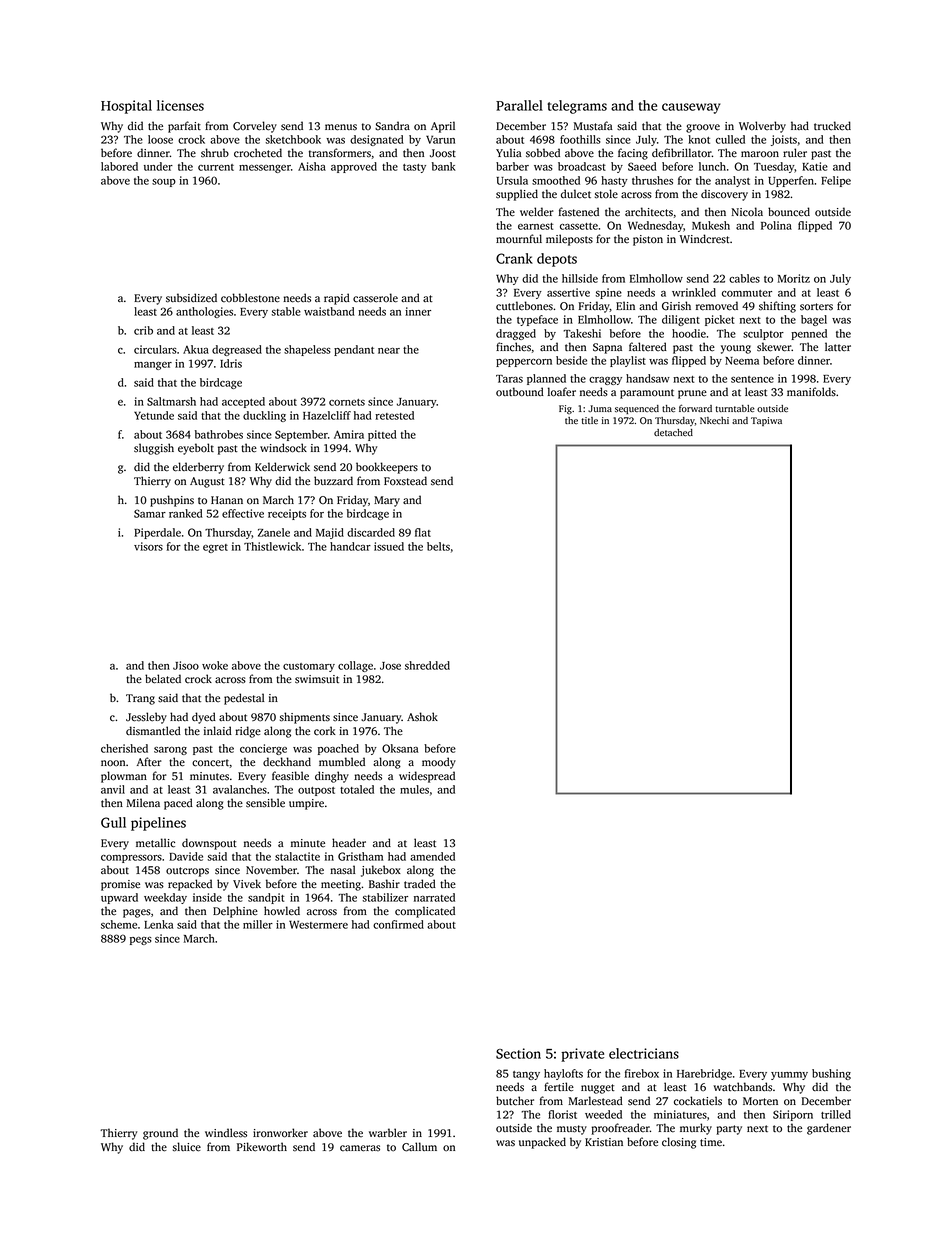 Image resolution: width=952 pixels, height=1233 pixels. What do you see at coordinates (519, 239) in the document?
I see `mournful` at bounding box center [519, 239].
